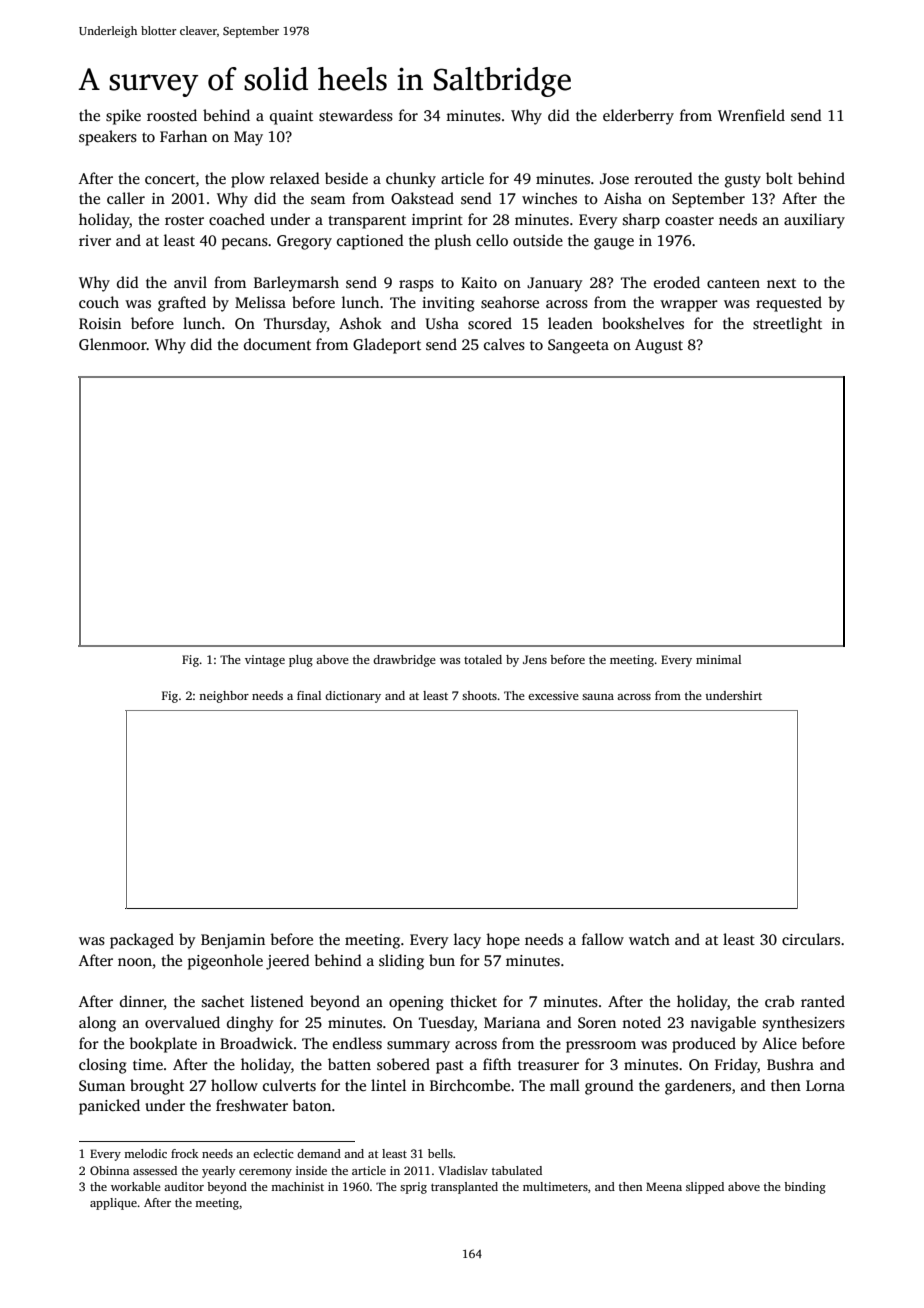 The image size is (924, 1308). What do you see at coordinates (825, 1085) in the screenshot?
I see `Lorna` at bounding box center [825, 1085].
